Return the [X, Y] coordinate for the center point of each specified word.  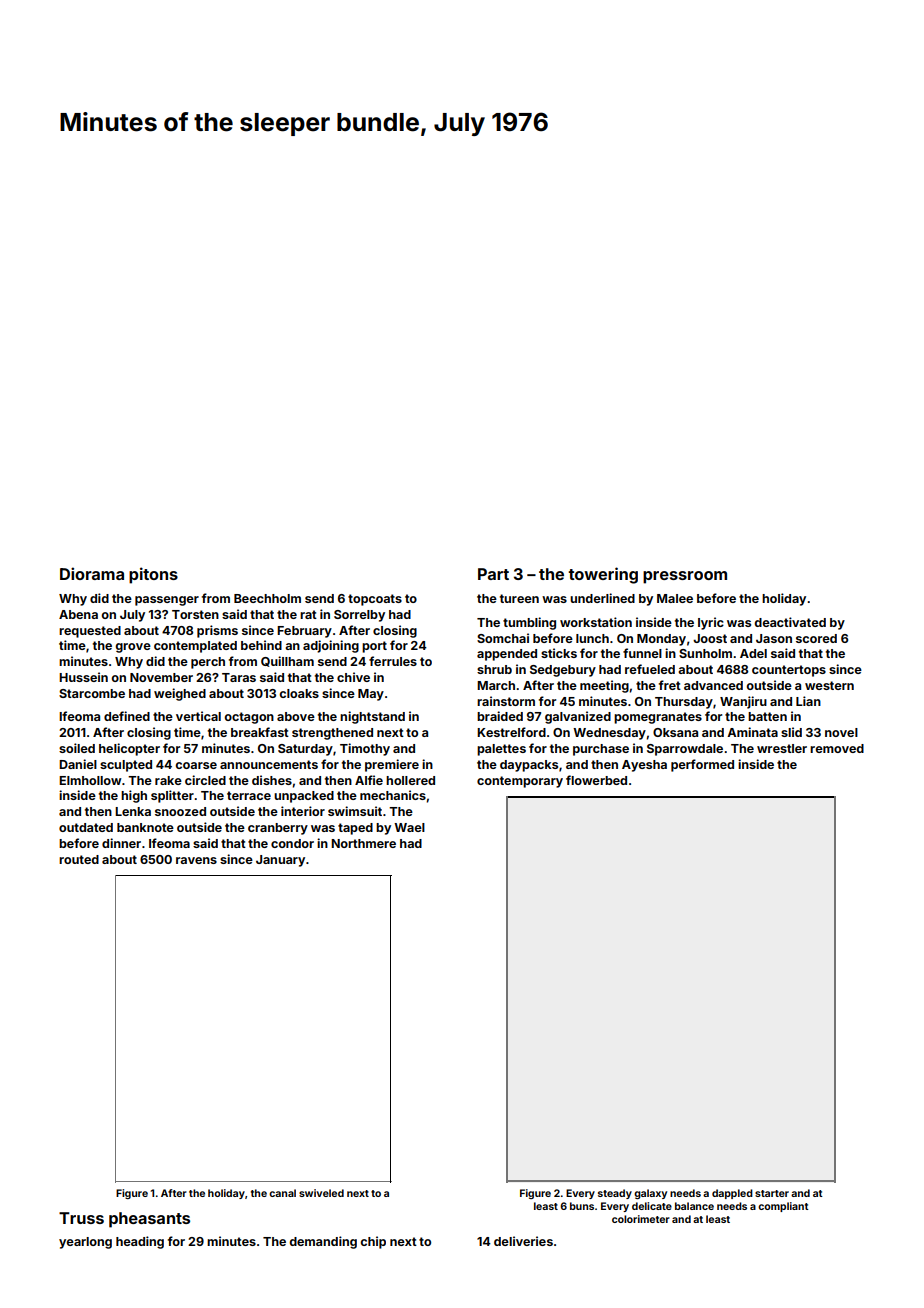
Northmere [363, 843]
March [496, 685]
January [280, 861]
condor [292, 843]
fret [670, 685]
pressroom [685, 577]
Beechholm [267, 598]
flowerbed [596, 780]
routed [79, 859]
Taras [239, 677]
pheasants [149, 1220]
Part [493, 574]
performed [702, 765]
